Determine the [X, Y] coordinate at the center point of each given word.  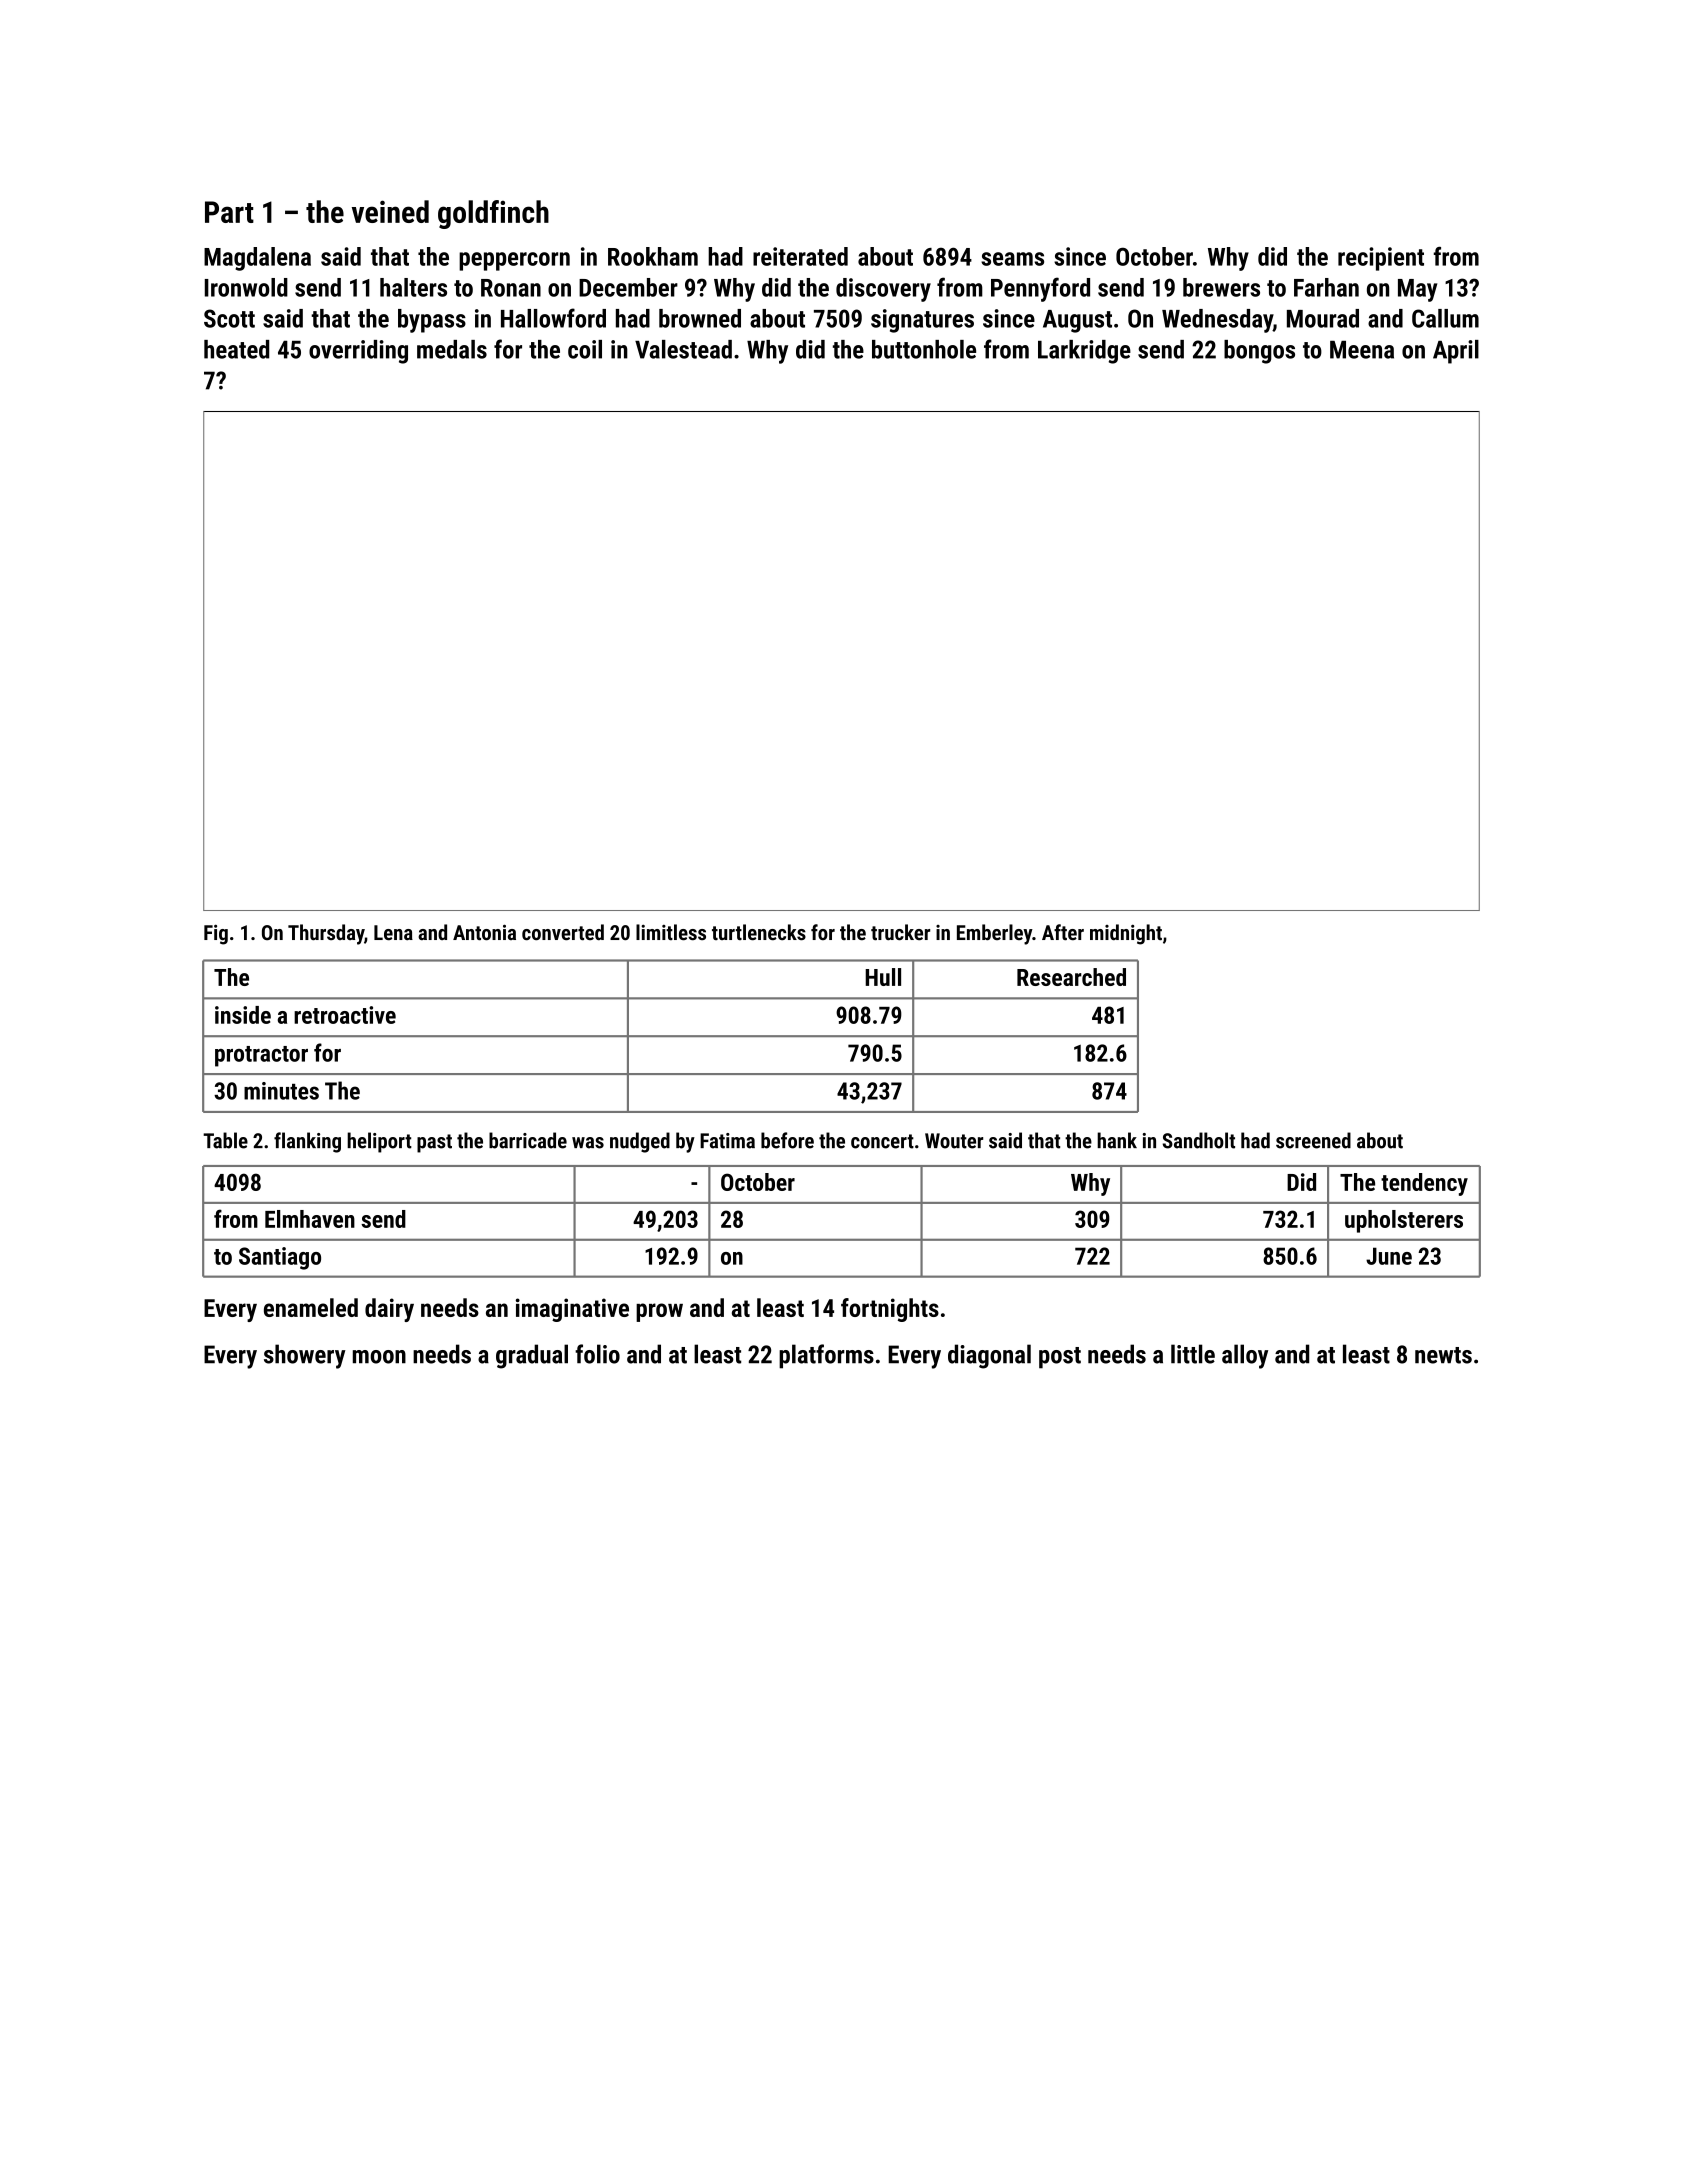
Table [225, 1140]
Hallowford [553, 318]
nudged [640, 1142]
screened [1313, 1140]
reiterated [800, 256]
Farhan [1326, 287]
